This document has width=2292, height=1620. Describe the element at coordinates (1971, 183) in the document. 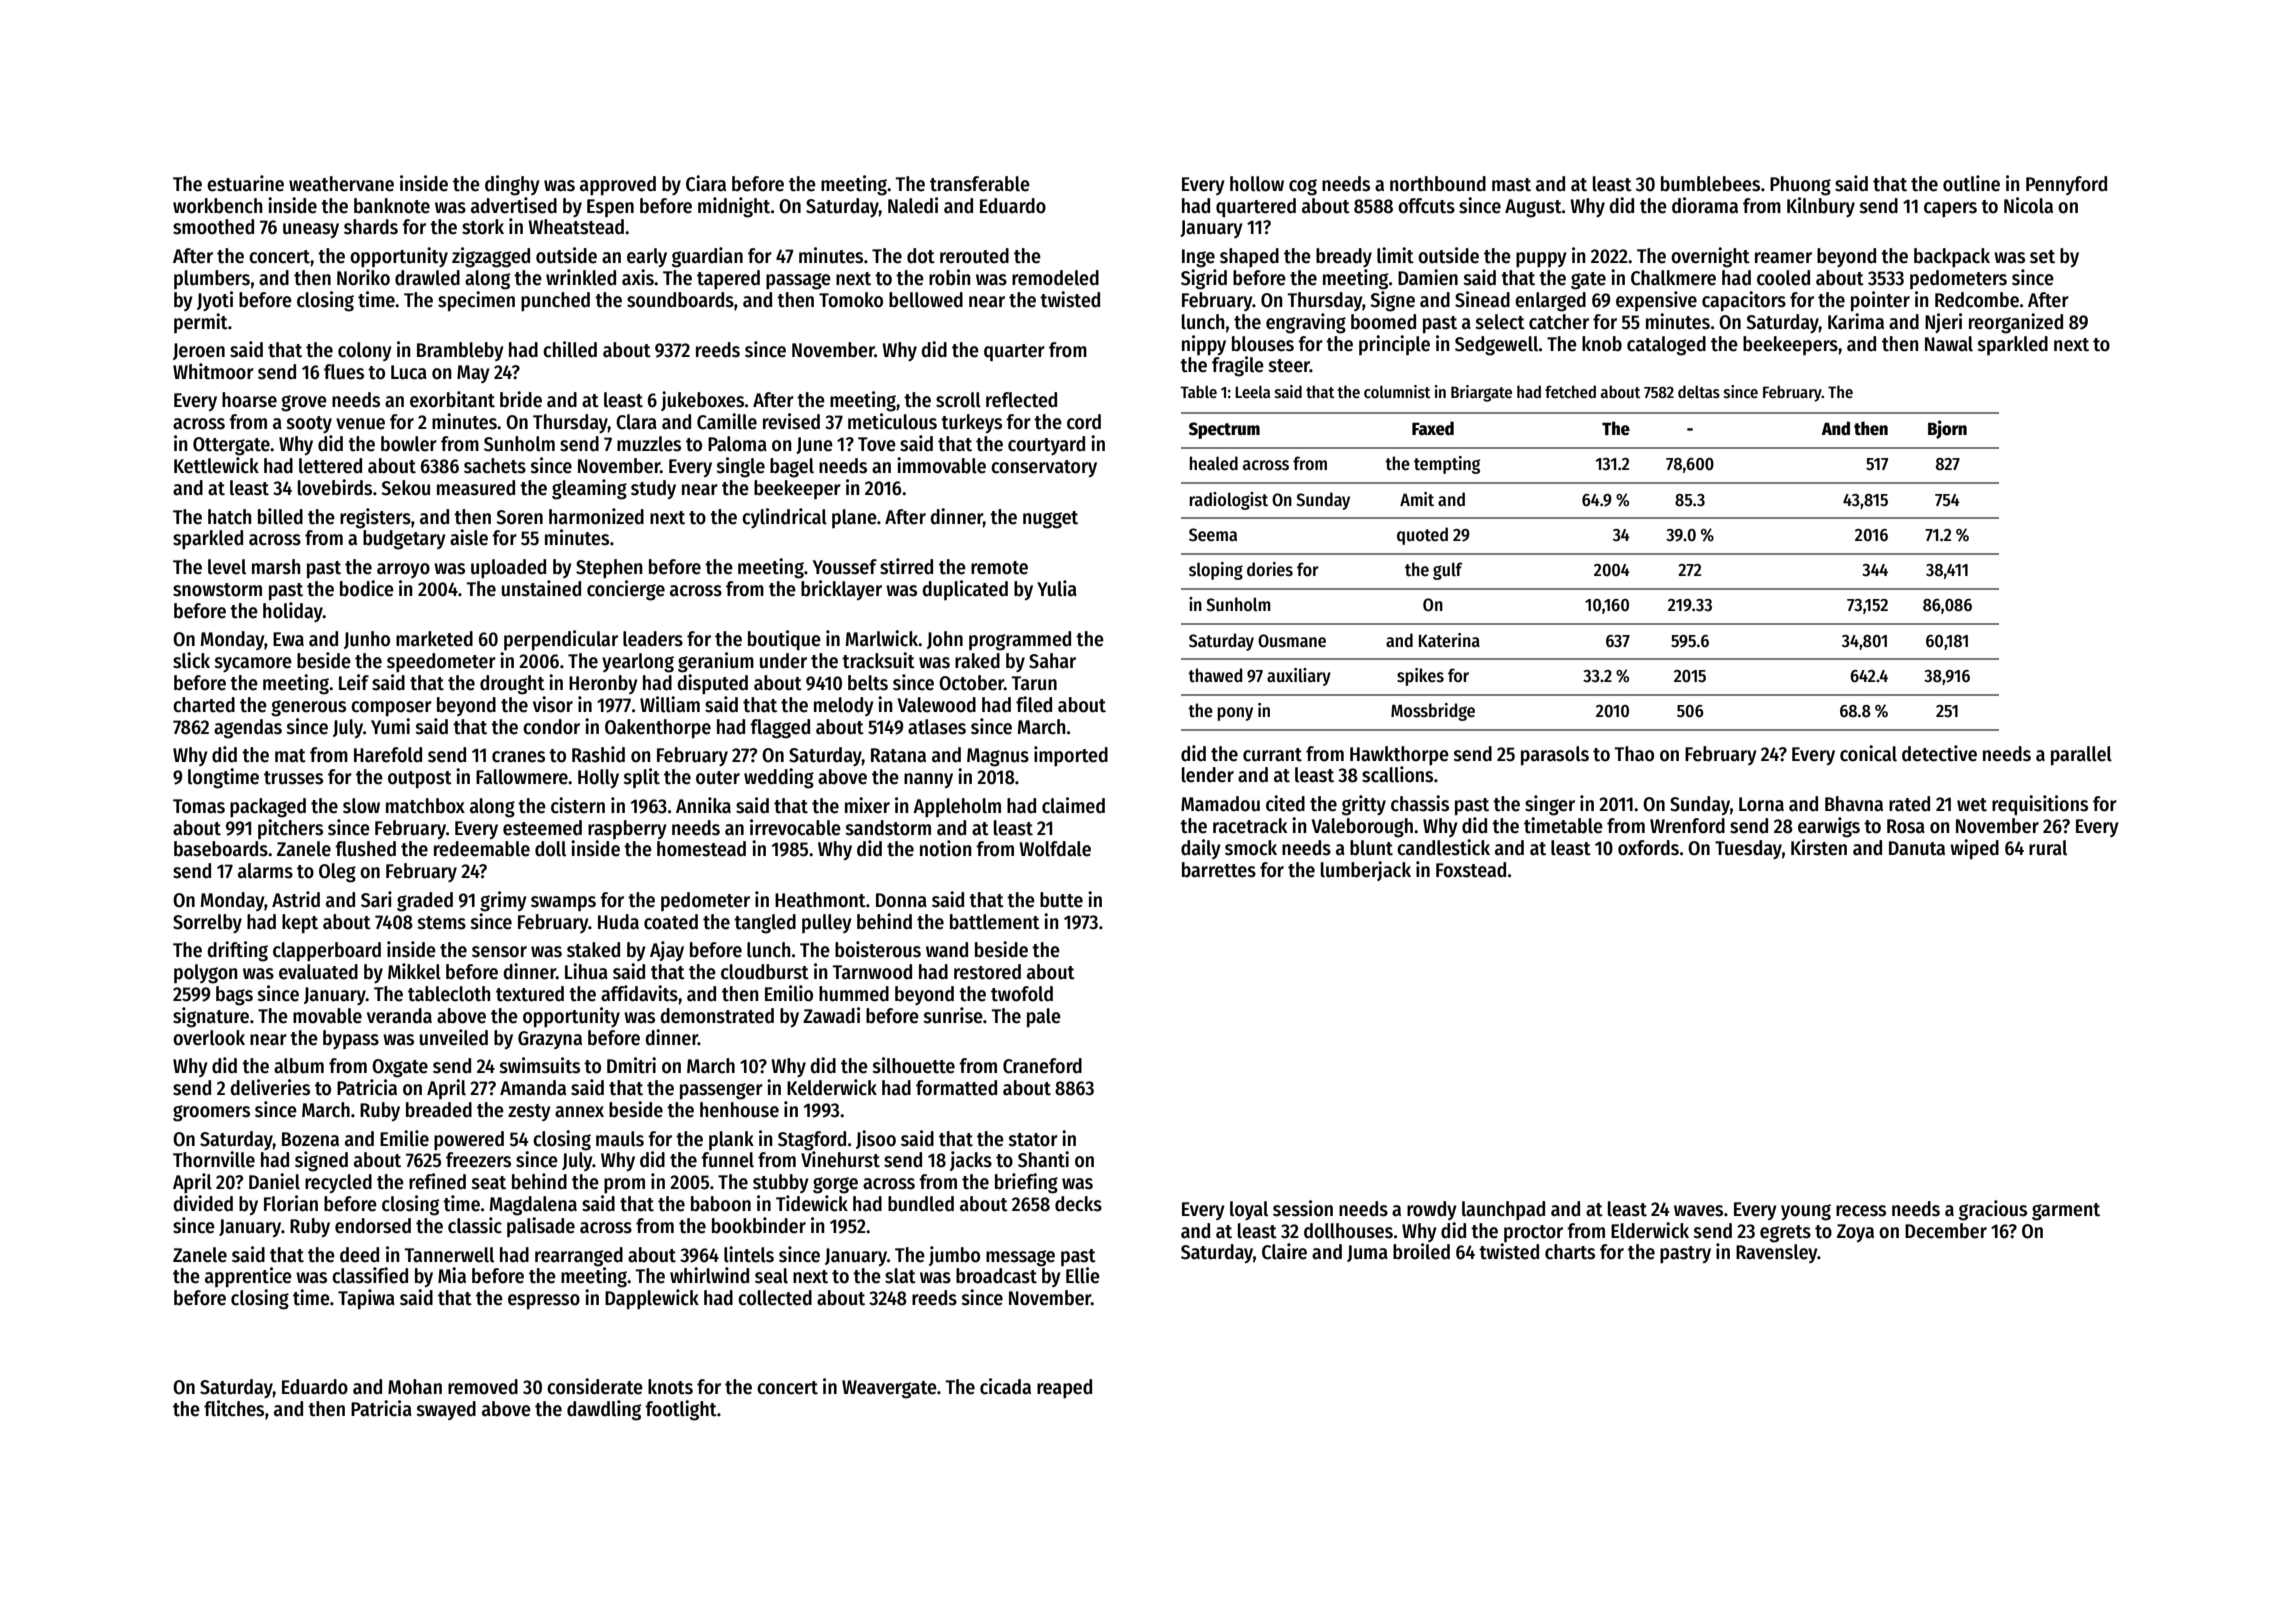

I see `outline` at that location.
